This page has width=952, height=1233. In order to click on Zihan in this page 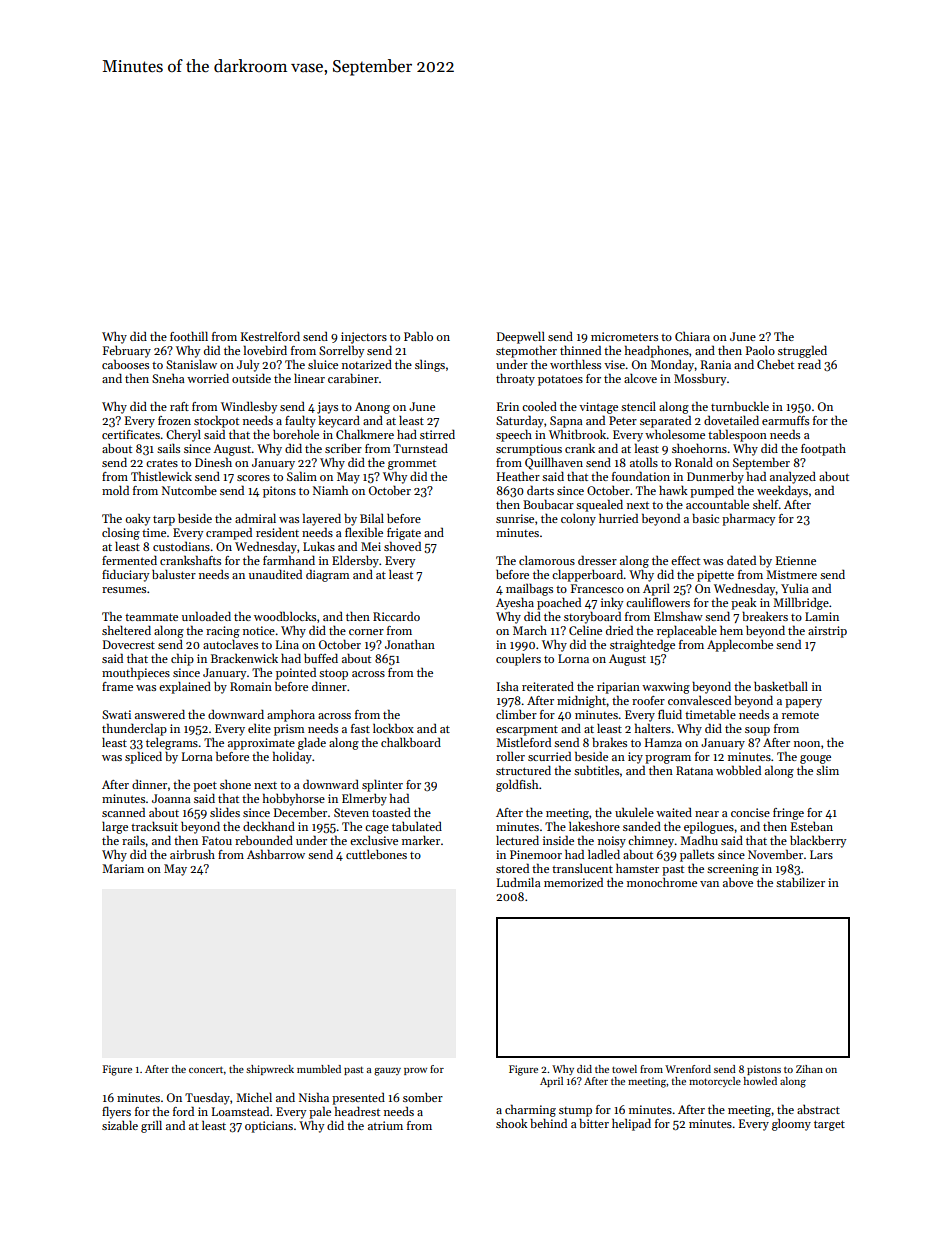, I will do `click(809, 1069)`.
